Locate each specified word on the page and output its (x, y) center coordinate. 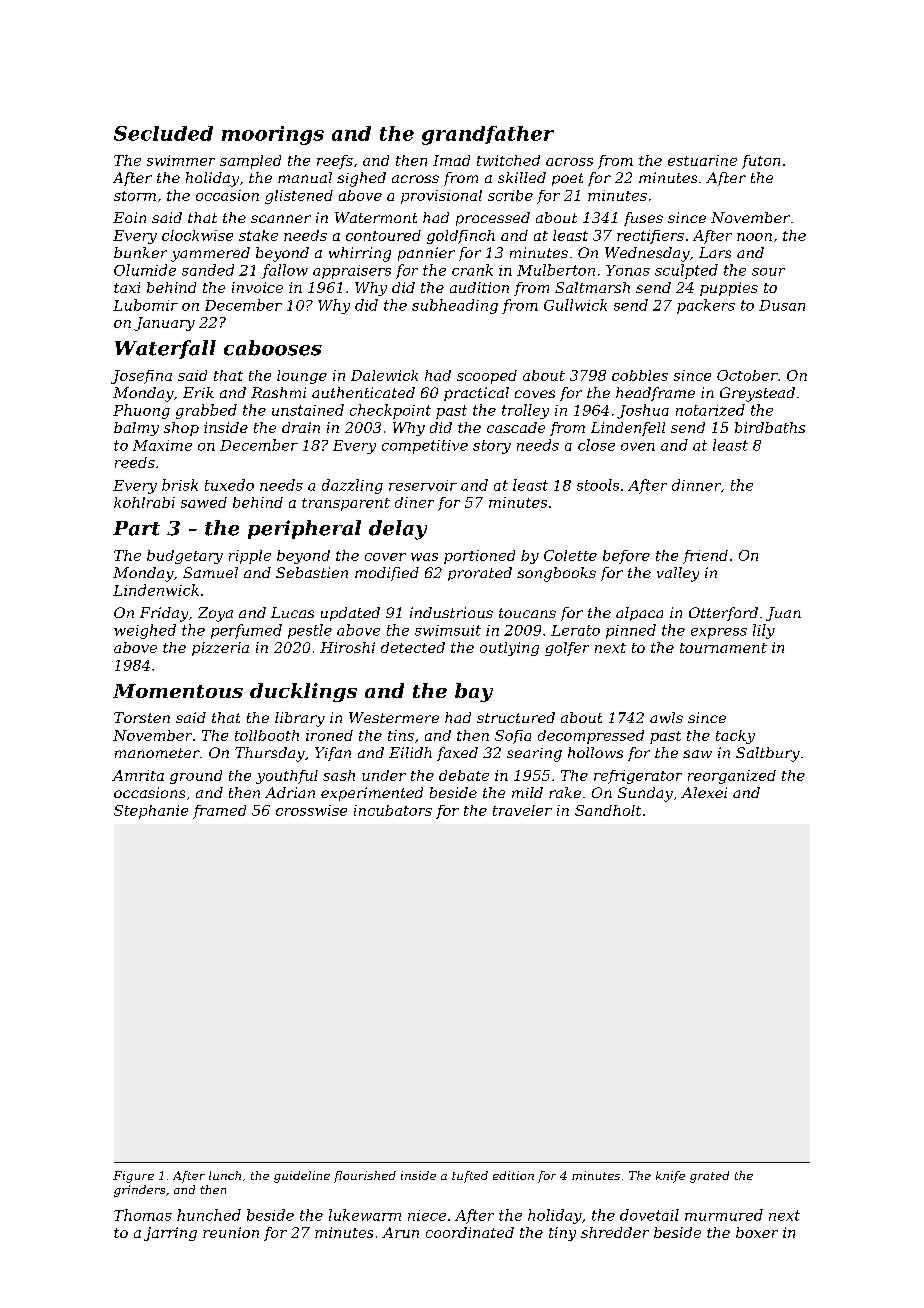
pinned (631, 631)
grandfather (488, 135)
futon (761, 162)
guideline (302, 1177)
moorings (273, 135)
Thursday (270, 754)
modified (387, 574)
